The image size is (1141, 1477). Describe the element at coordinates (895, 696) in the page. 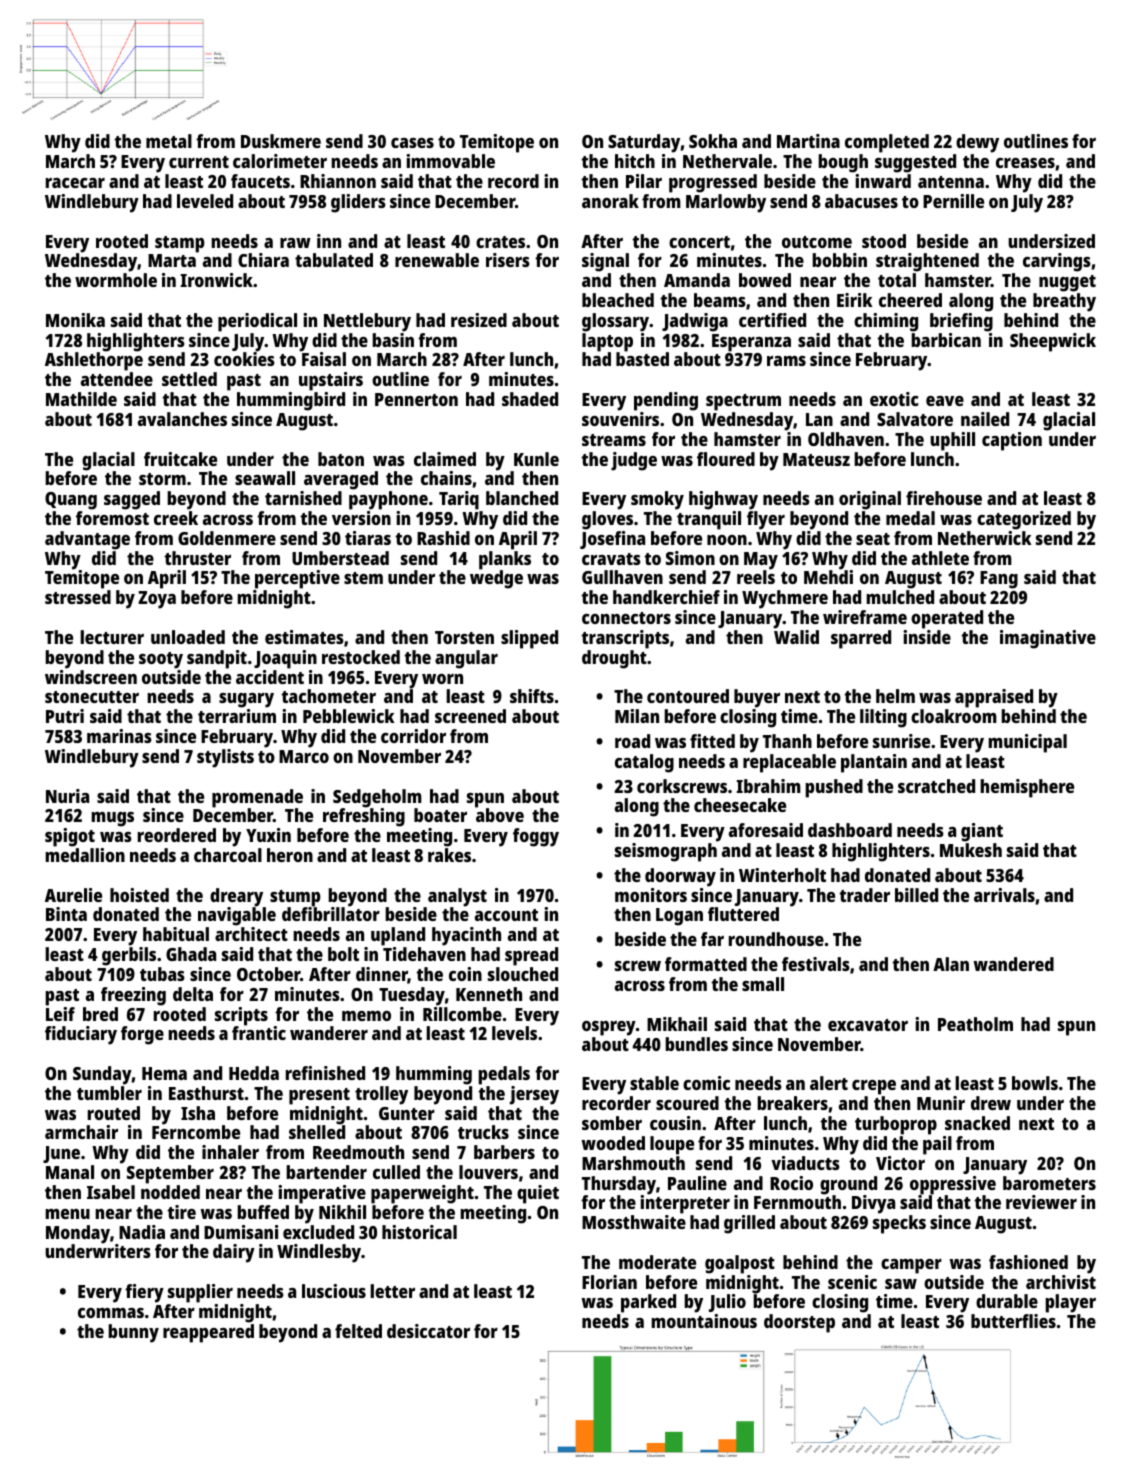

I see `helm` at that location.
